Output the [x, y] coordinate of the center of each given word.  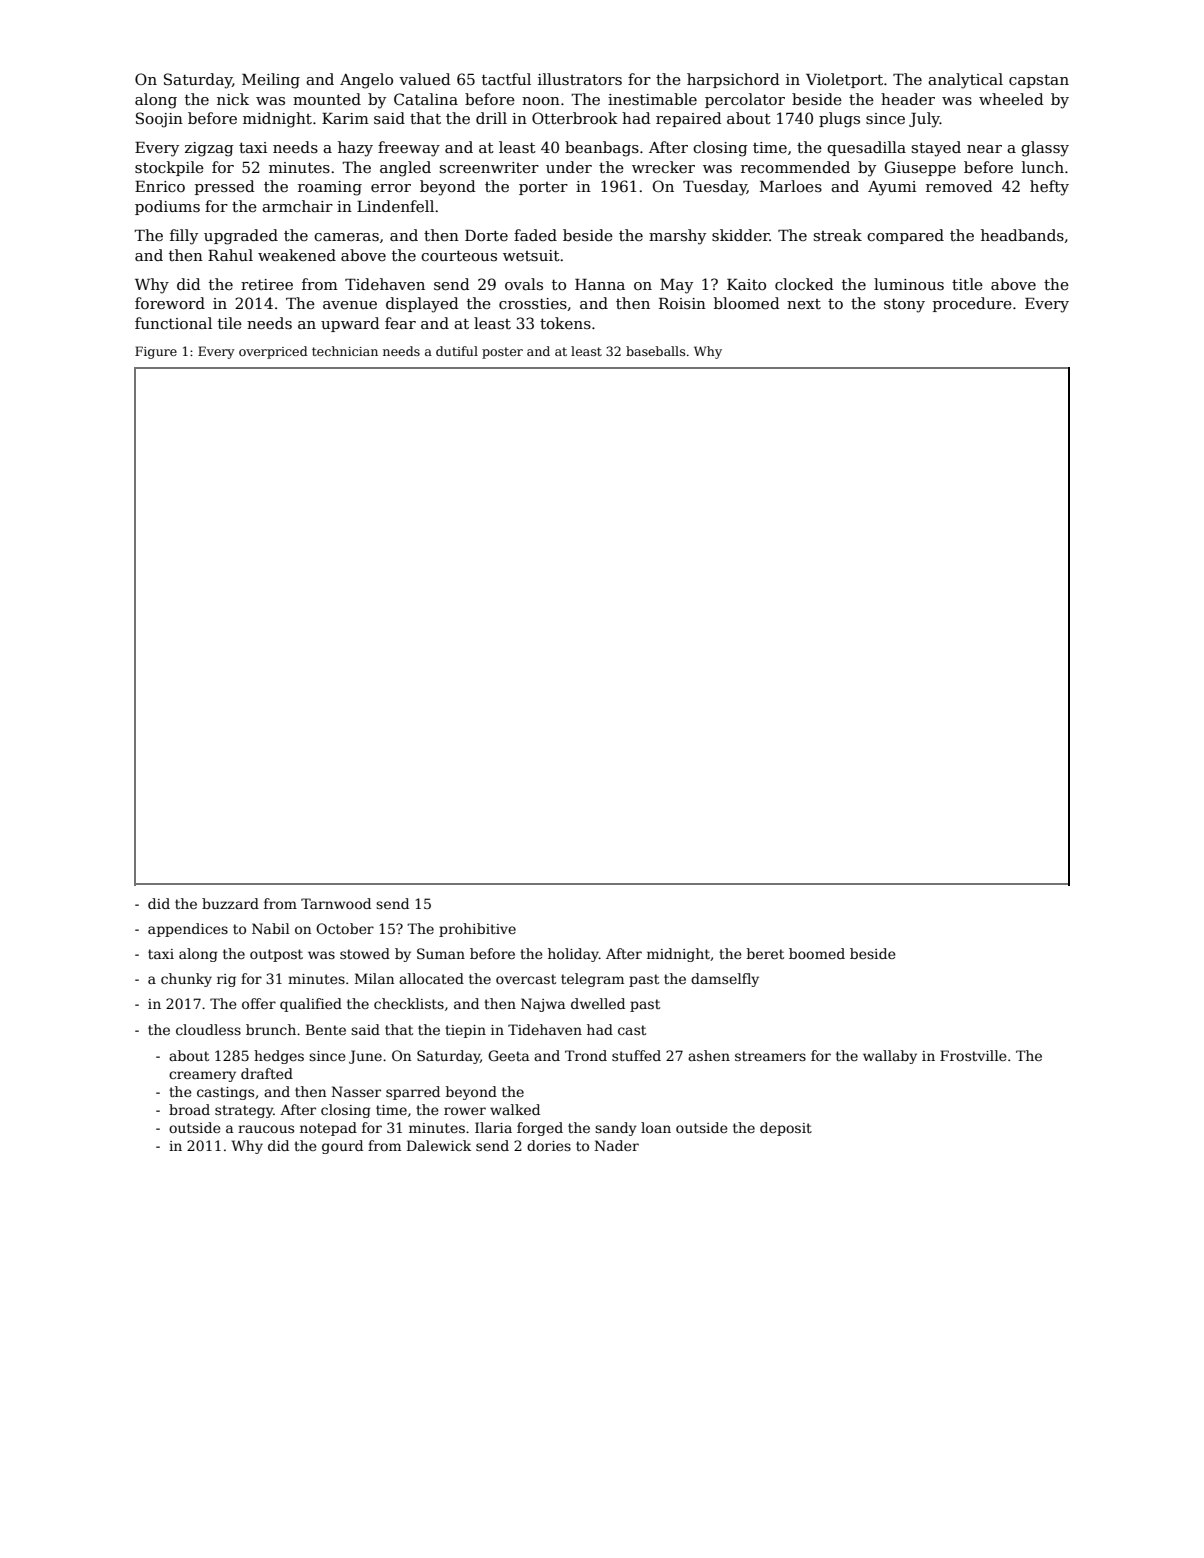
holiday [573, 955]
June [365, 1057]
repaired [689, 119]
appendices [188, 930]
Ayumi [892, 188]
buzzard [230, 903]
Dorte [486, 235]
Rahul [230, 255]
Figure [156, 352]
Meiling [271, 81]
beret [765, 953]
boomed [817, 953]
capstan [1039, 81]
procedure [972, 304]
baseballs [655, 351]
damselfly [725, 980]
